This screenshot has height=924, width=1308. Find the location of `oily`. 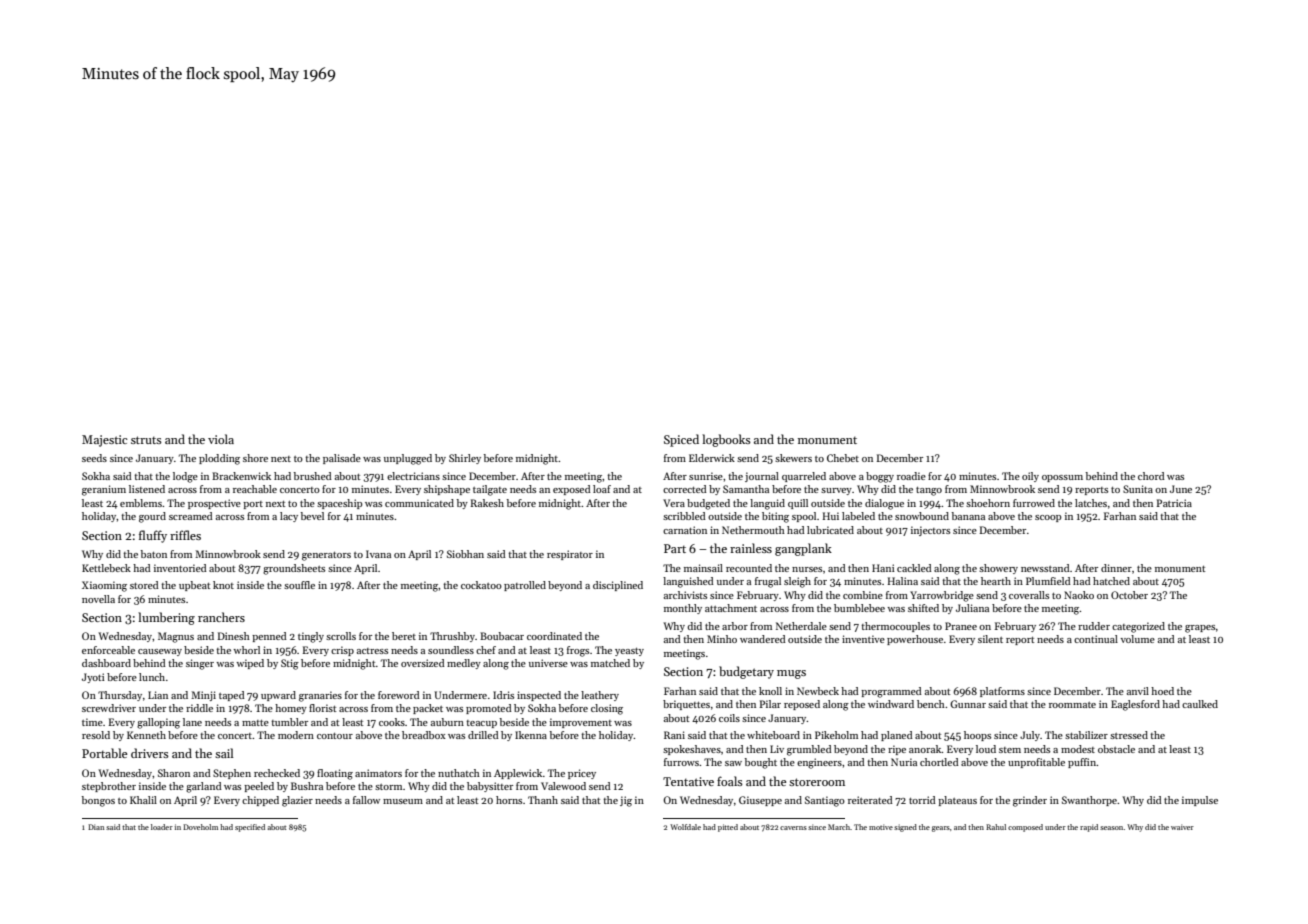

oily is located at coordinates (1030, 477).
